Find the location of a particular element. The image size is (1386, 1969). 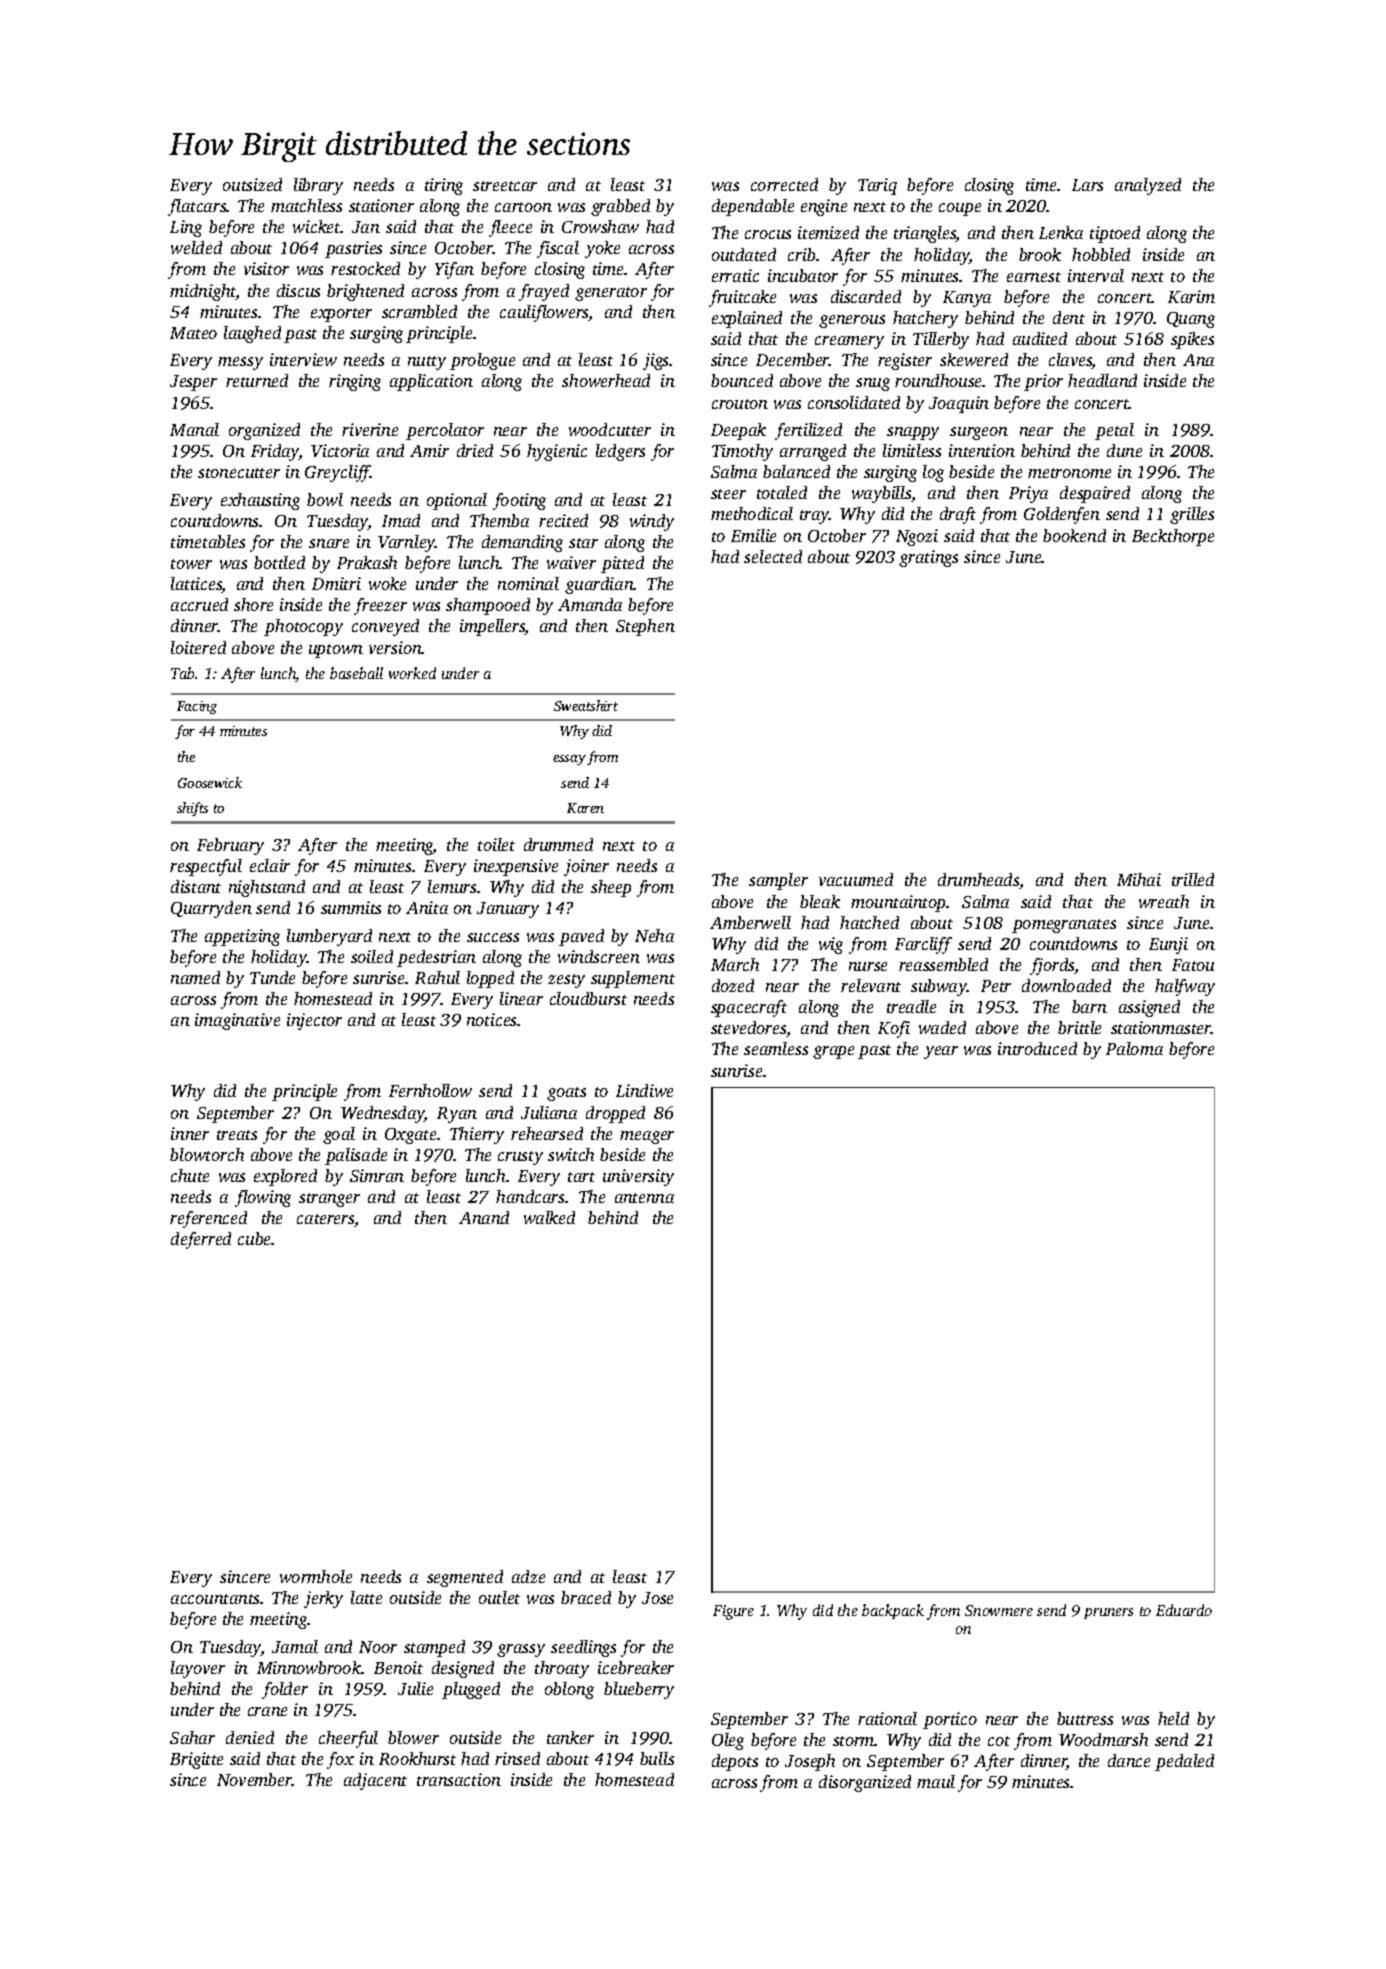

adjacent is located at coordinates (375, 1781).
